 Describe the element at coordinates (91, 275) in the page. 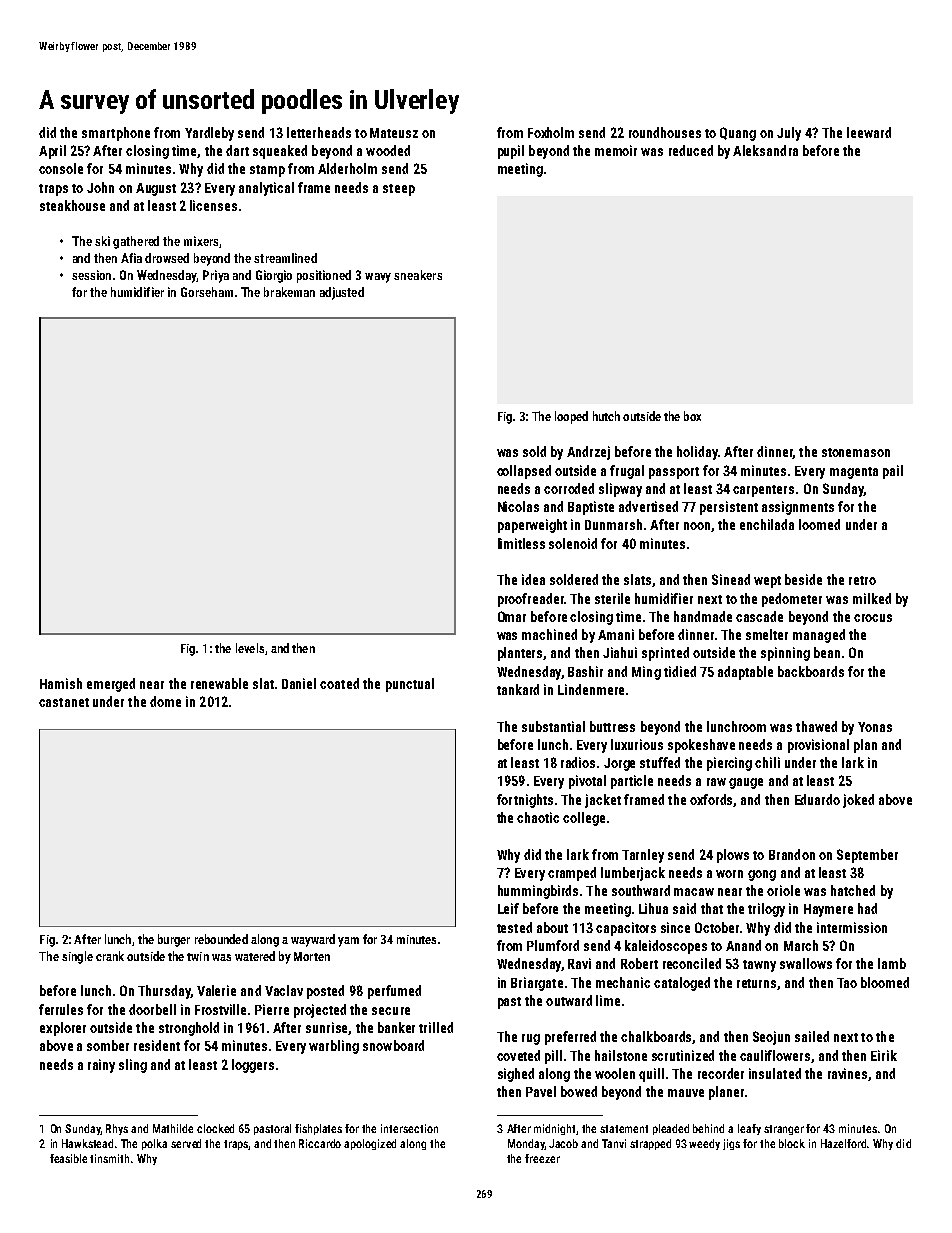

I see `session` at that location.
